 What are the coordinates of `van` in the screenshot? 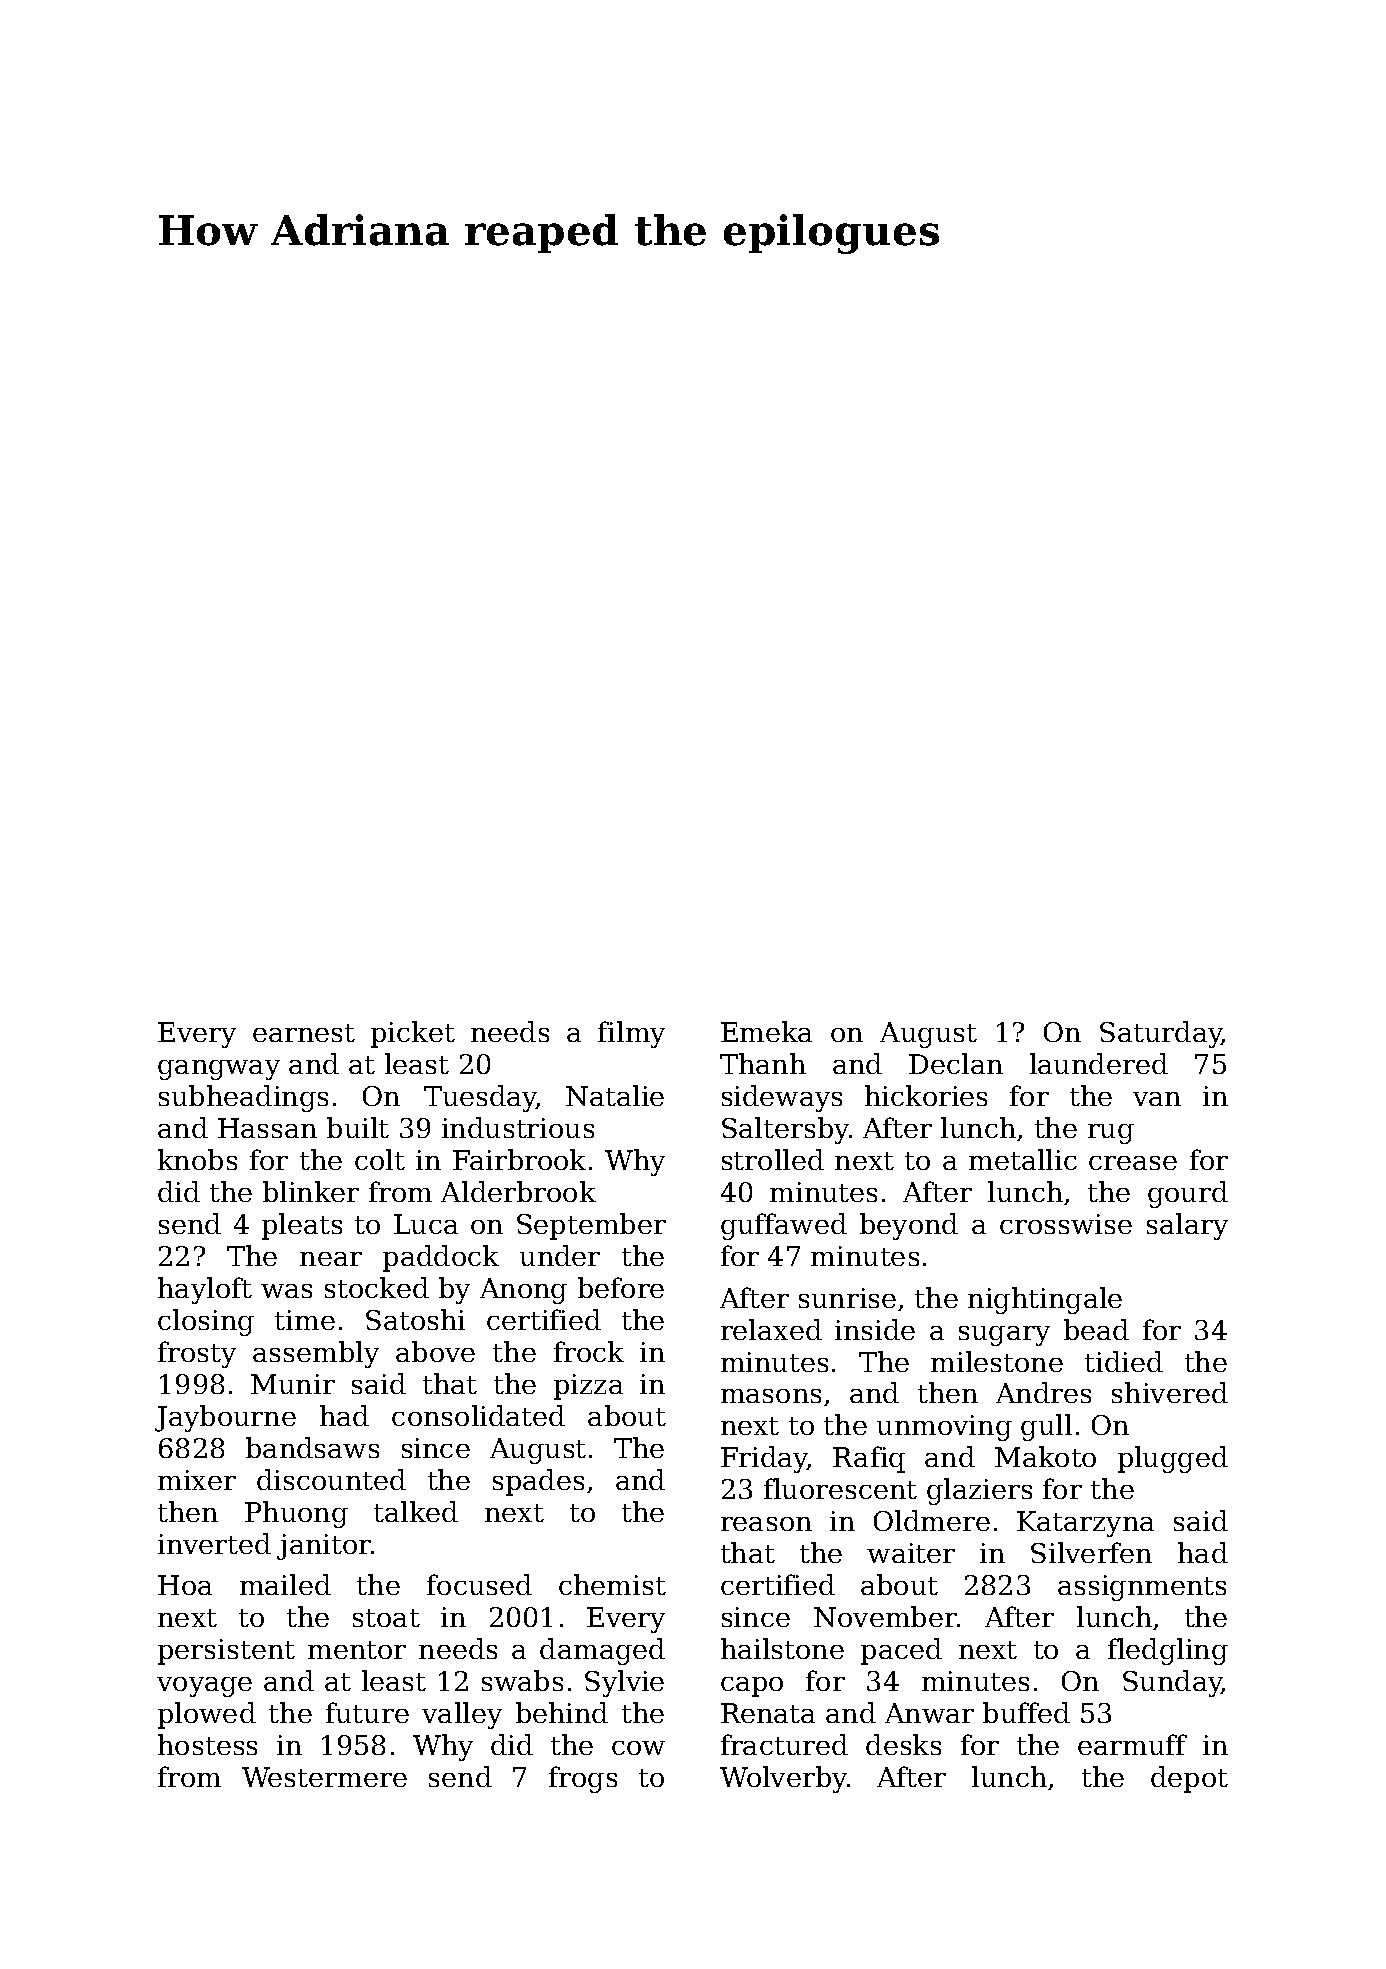 It's located at (1157, 1099).
